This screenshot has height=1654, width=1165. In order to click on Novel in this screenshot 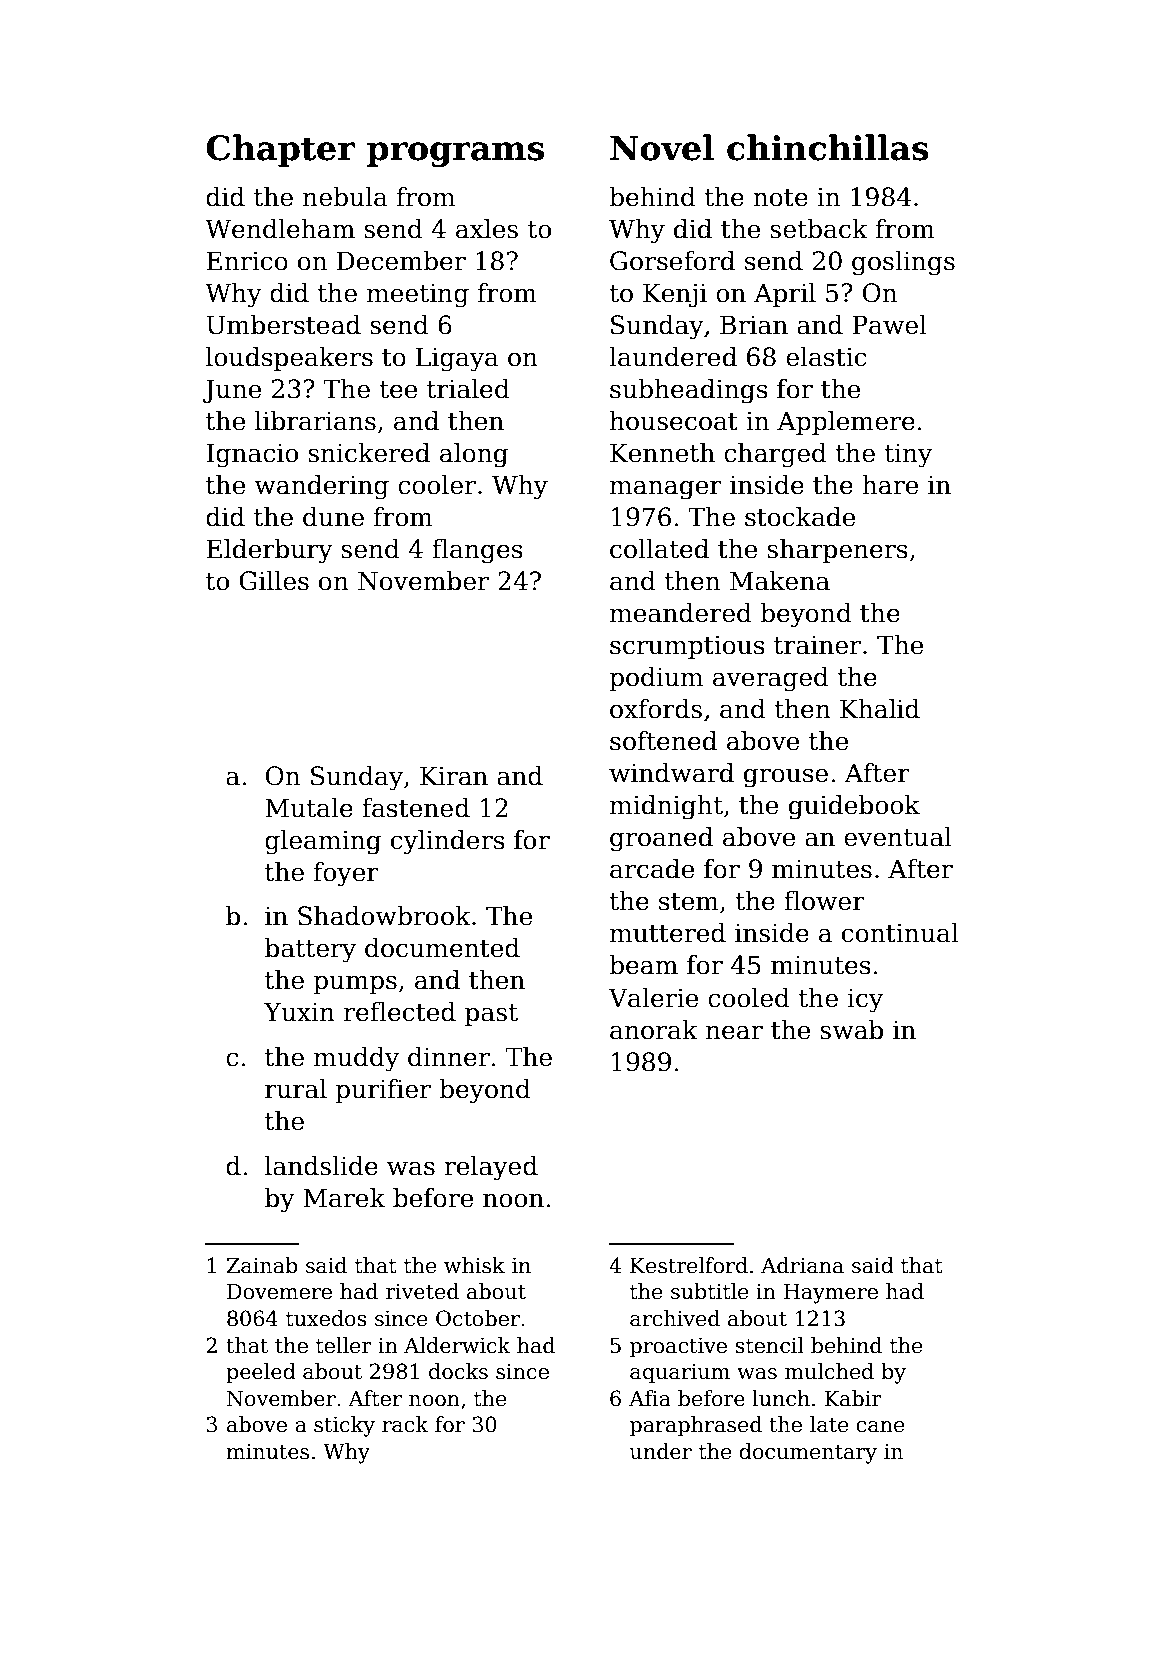, I will do `click(662, 147)`.
